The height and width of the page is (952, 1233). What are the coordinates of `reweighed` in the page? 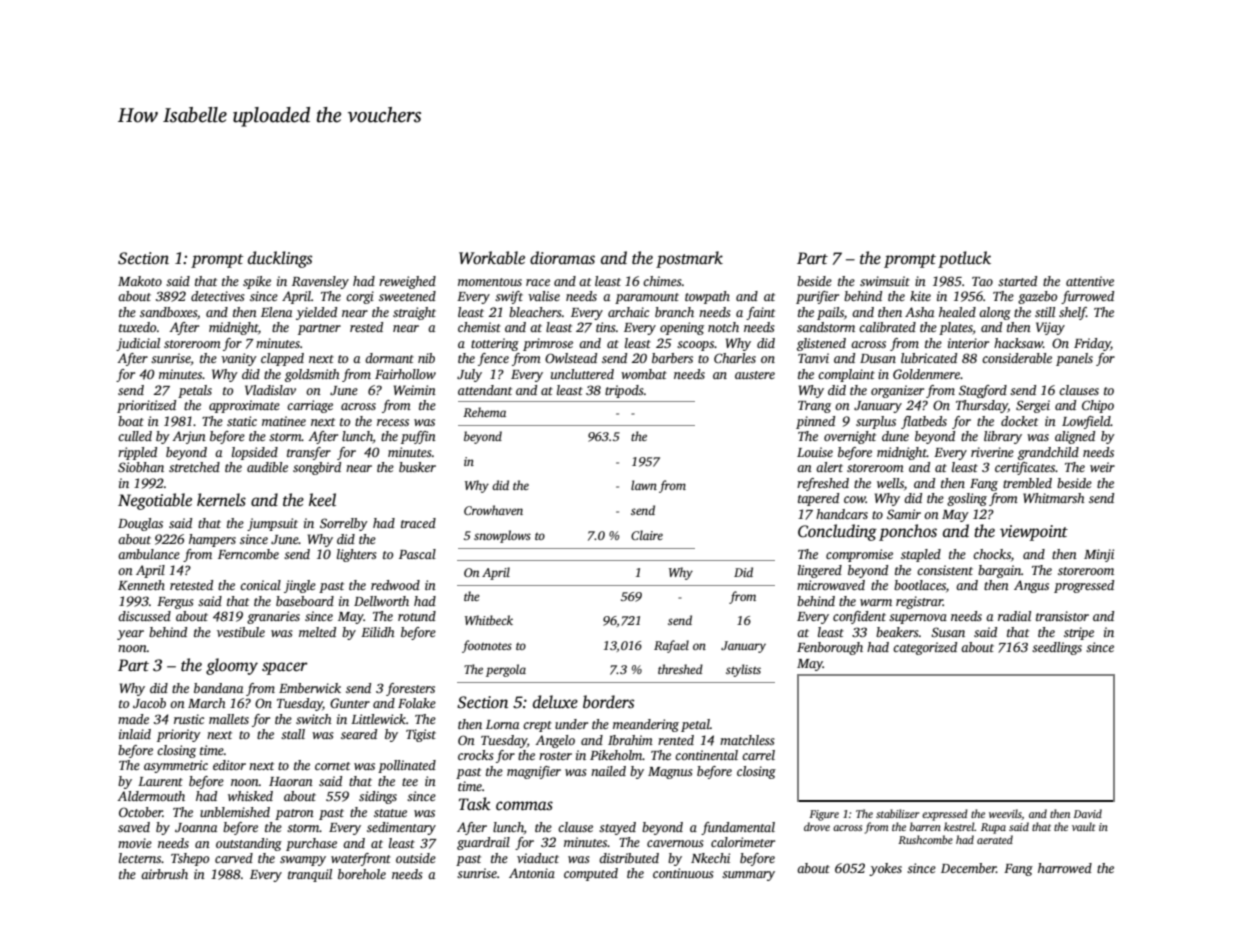 It's located at (407, 282).
